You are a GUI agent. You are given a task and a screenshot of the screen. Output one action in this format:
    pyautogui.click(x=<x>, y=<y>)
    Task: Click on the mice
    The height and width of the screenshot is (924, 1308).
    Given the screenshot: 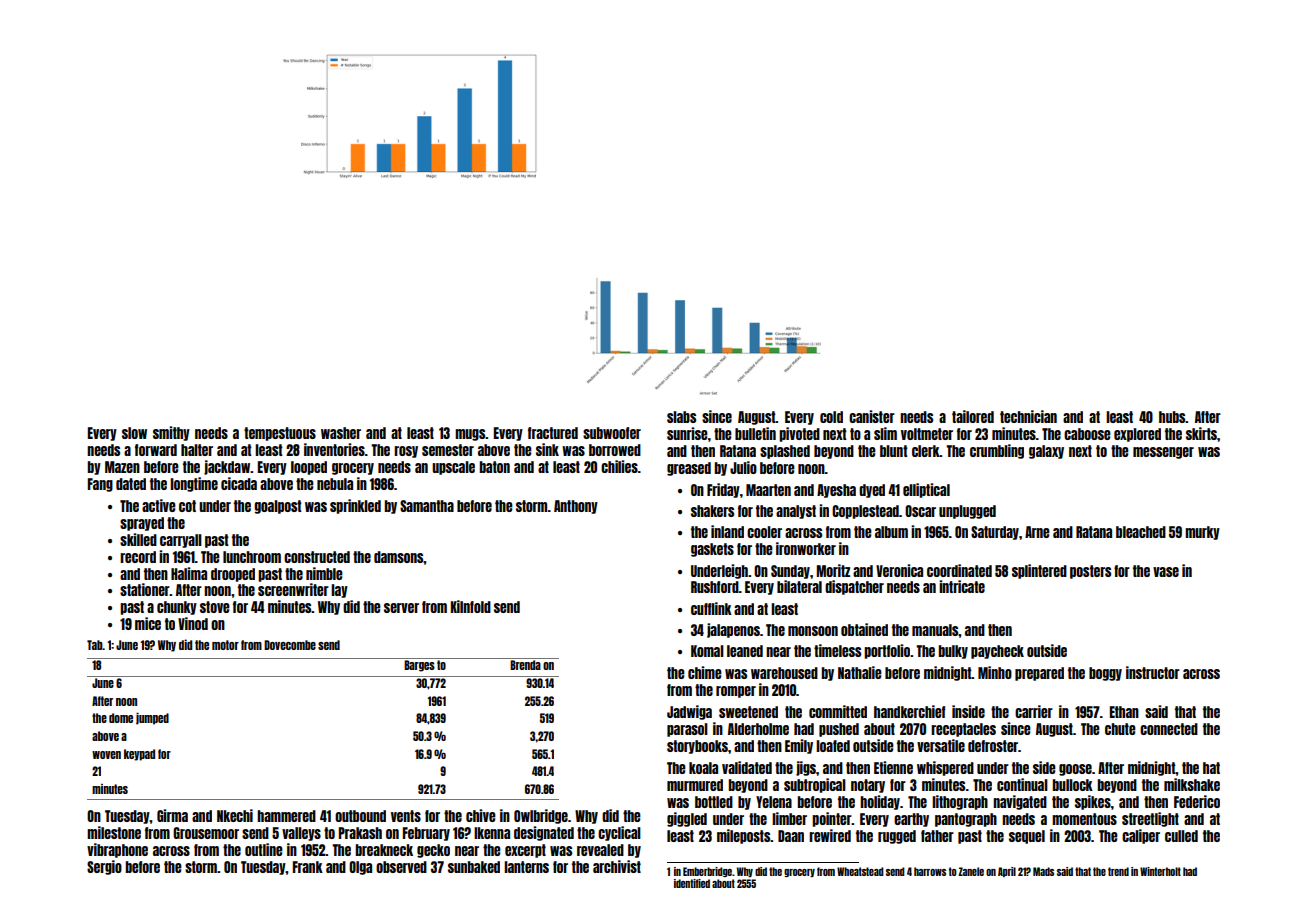 What is the action you would take?
    pyautogui.click(x=148, y=623)
